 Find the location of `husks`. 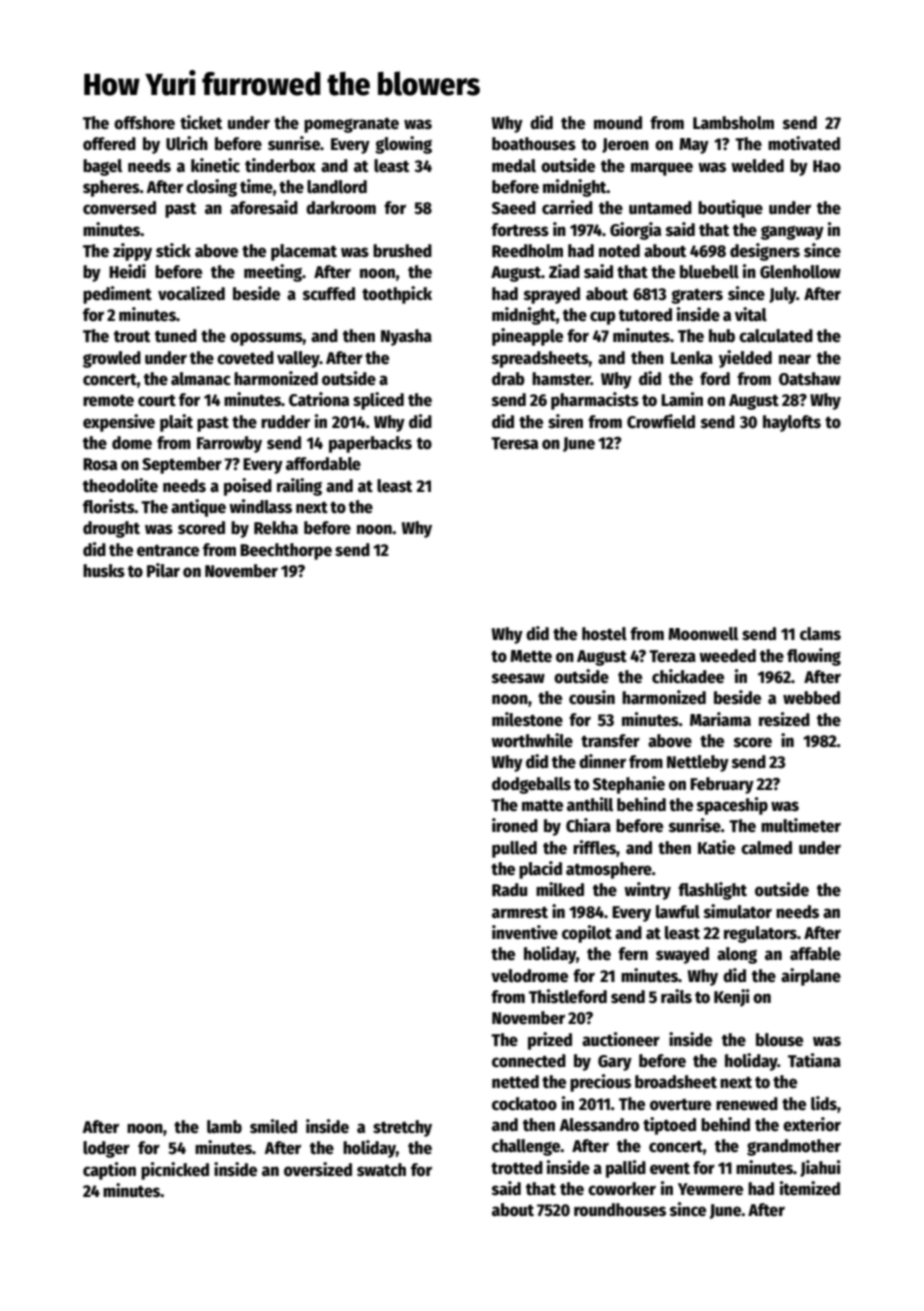

husks is located at coordinates (104, 571).
